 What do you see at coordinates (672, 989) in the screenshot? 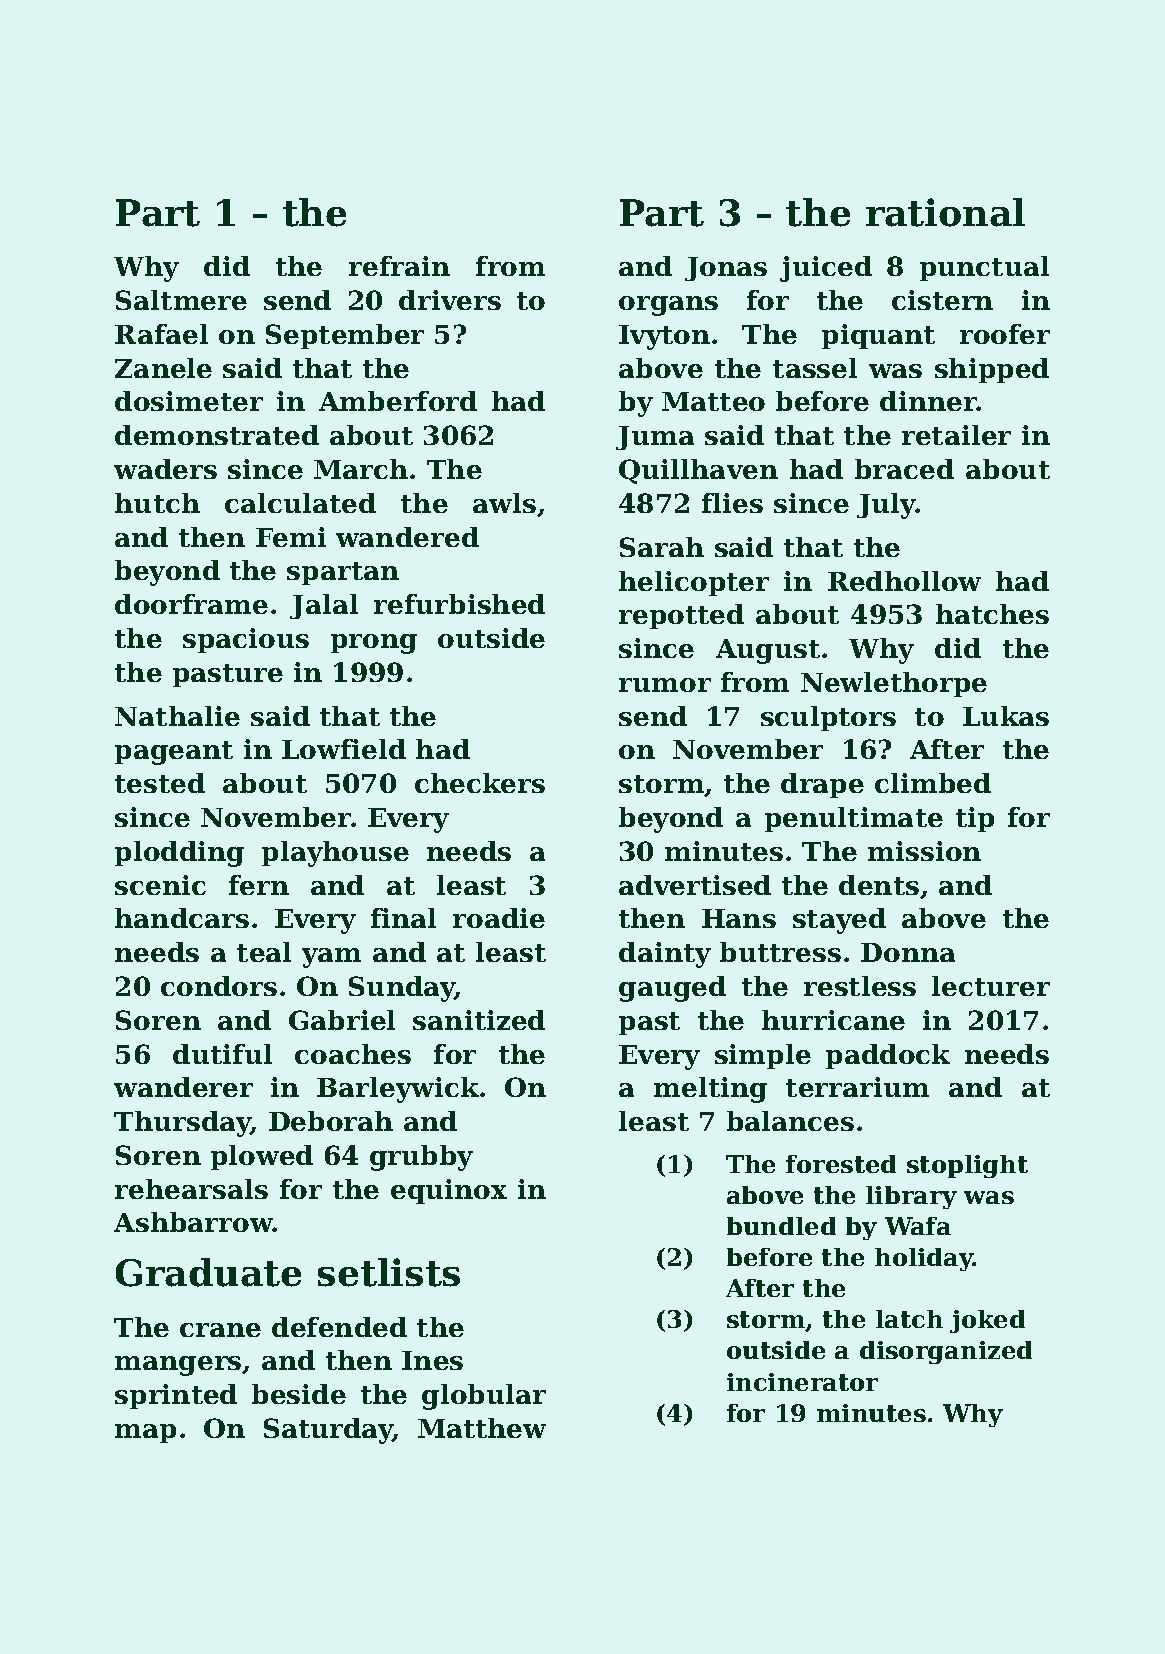
I see `gauged` at bounding box center [672, 989].
